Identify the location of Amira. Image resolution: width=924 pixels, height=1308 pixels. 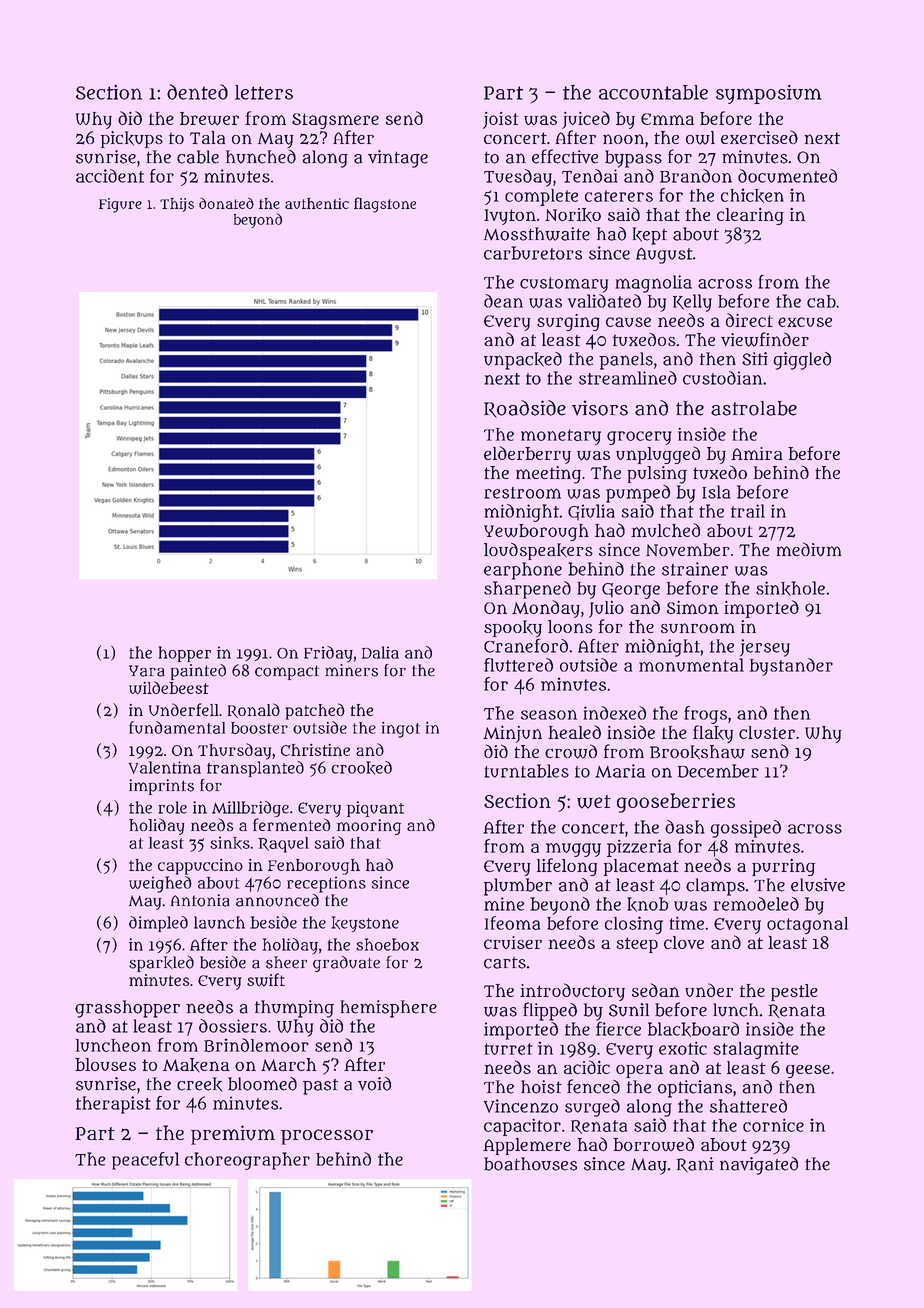
(757, 453).
